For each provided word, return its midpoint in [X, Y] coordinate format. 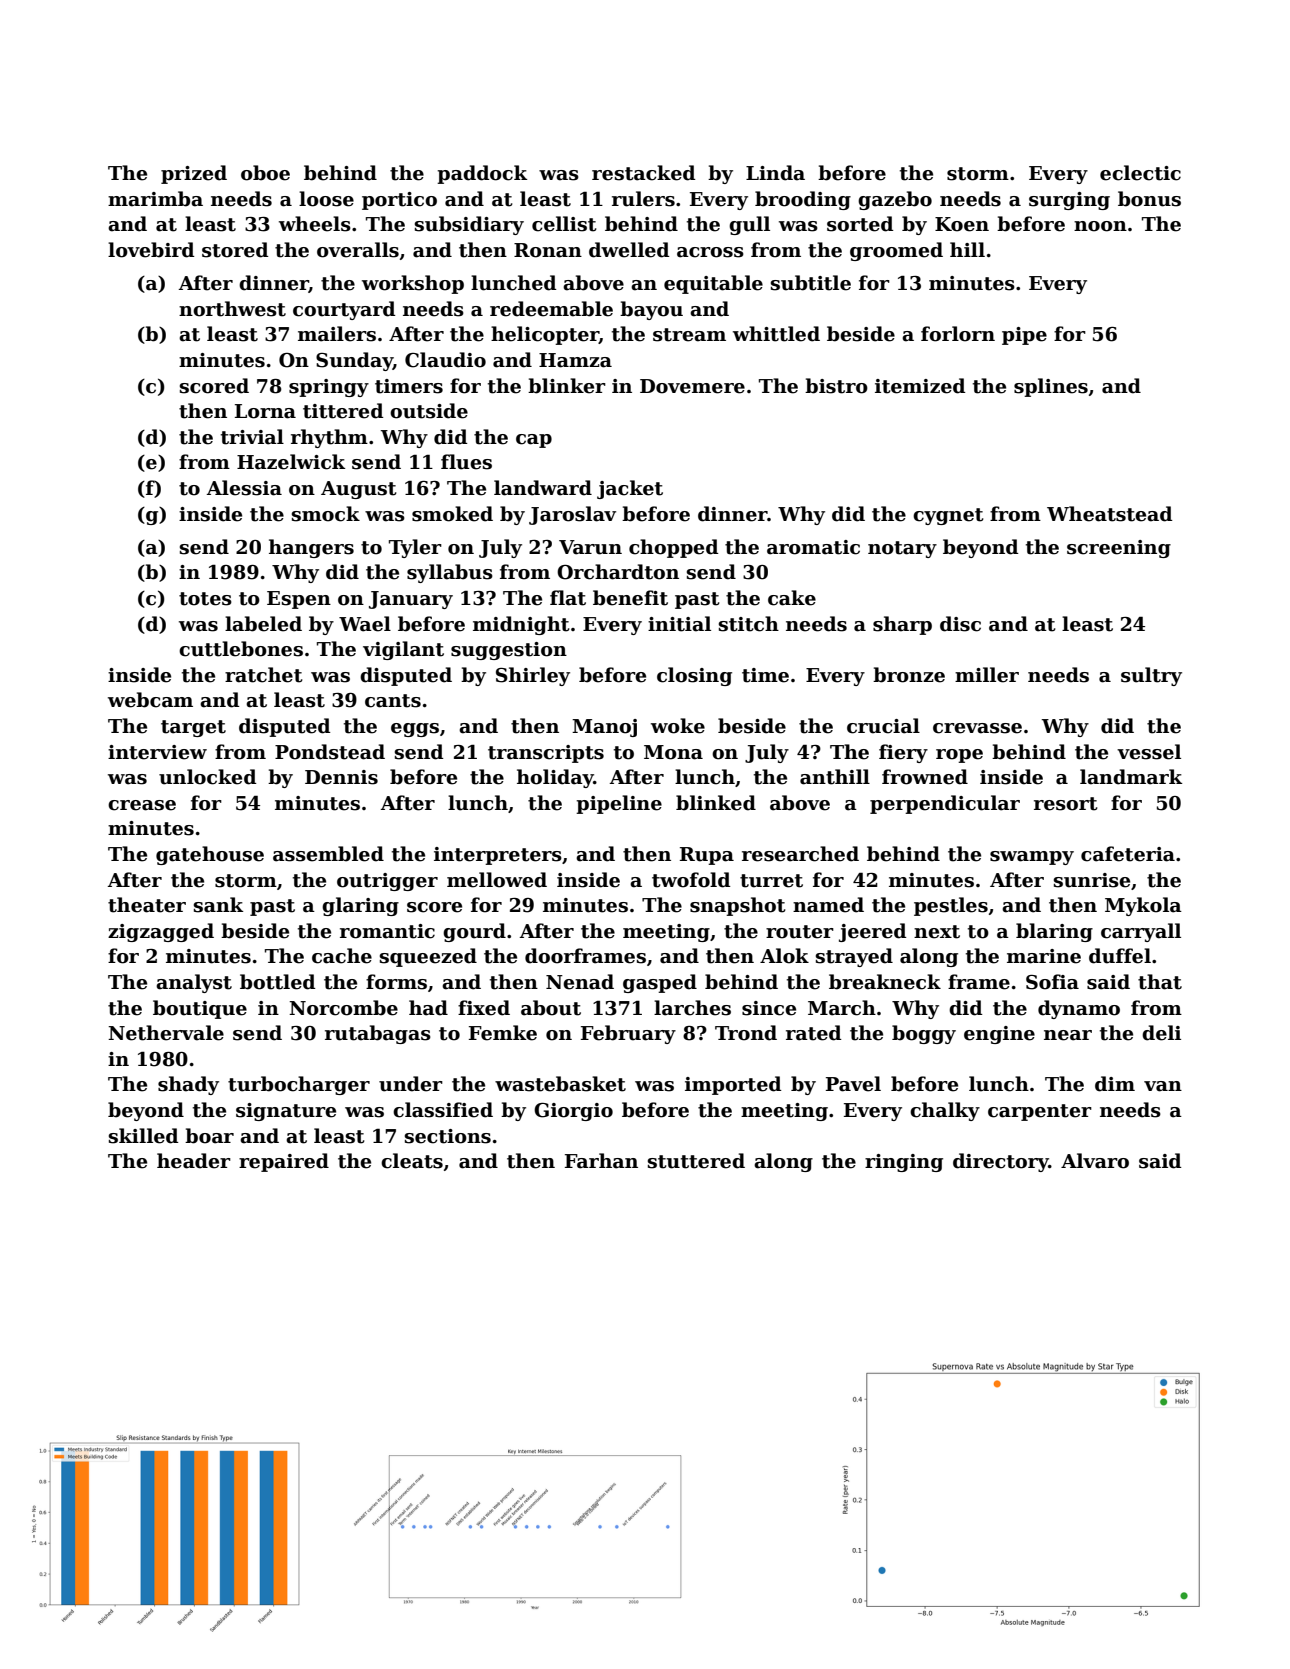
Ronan [548, 250]
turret [771, 881]
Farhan [601, 1161]
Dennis [341, 777]
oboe [265, 173]
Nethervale [166, 1033]
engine [999, 1035]
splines [1051, 387]
